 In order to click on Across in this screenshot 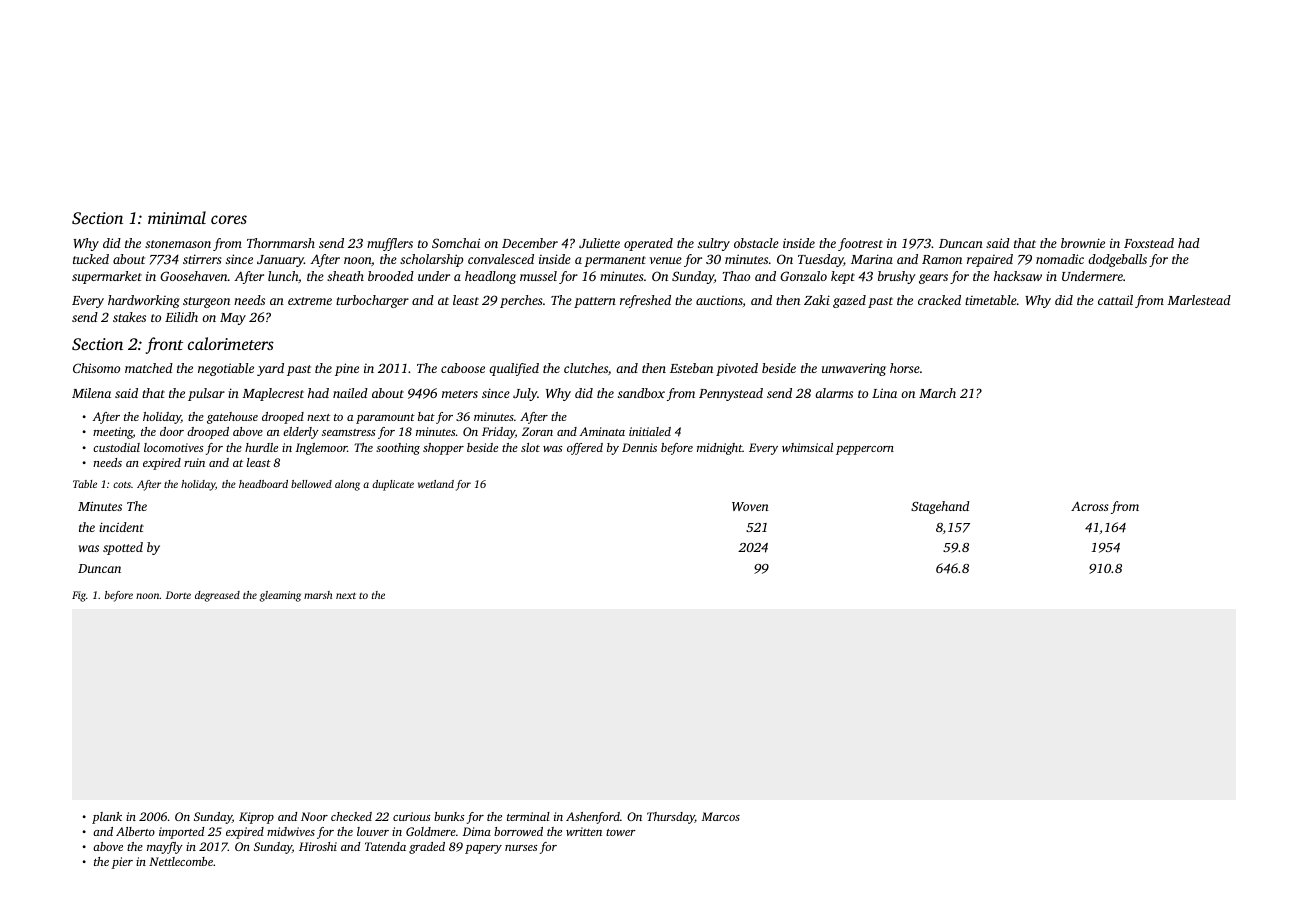, I will do `click(1090, 506)`.
